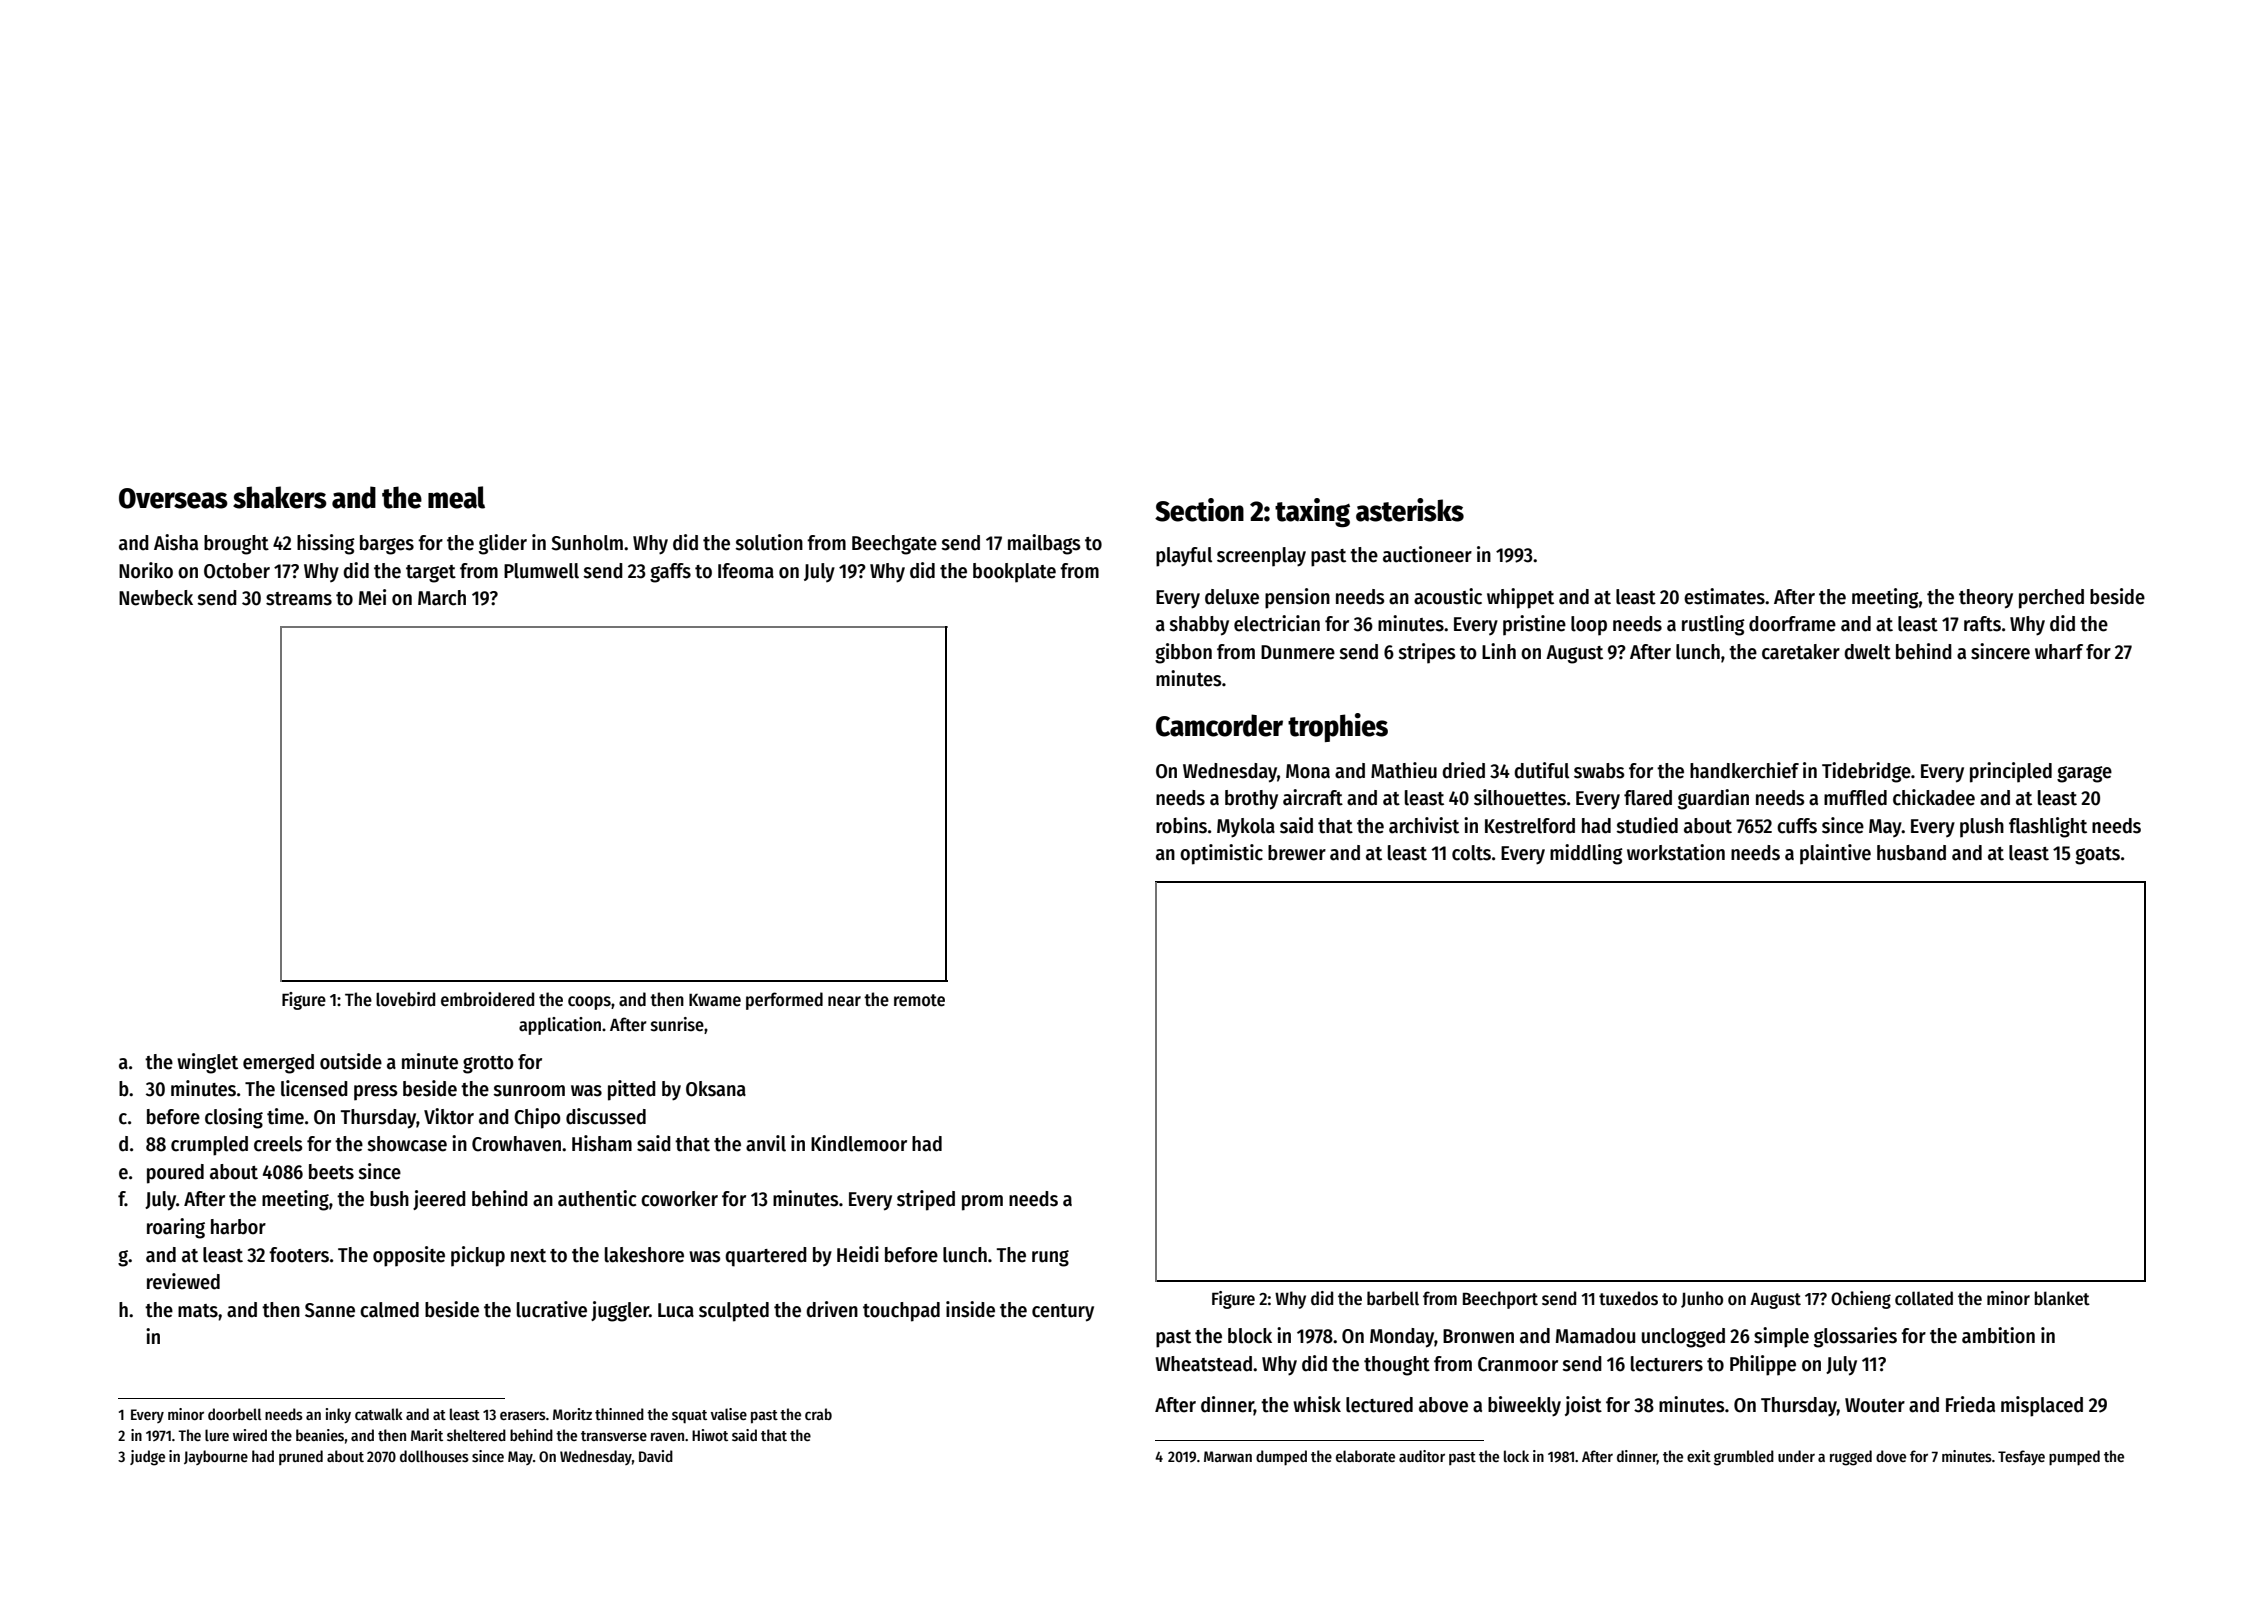  What do you see at coordinates (844, 1001) in the screenshot?
I see `near` at bounding box center [844, 1001].
